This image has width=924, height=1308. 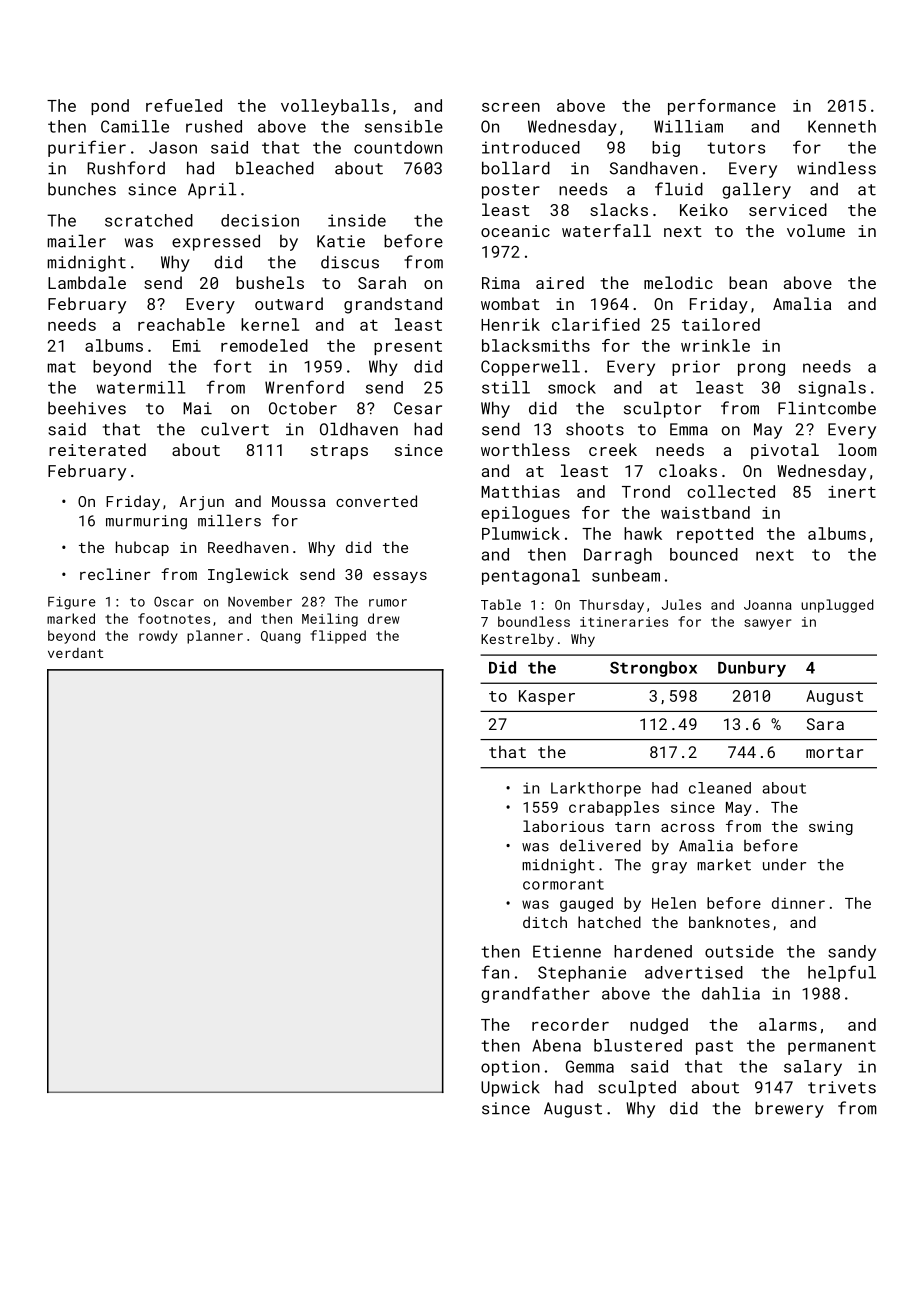 I want to click on option, so click(x=510, y=1068).
